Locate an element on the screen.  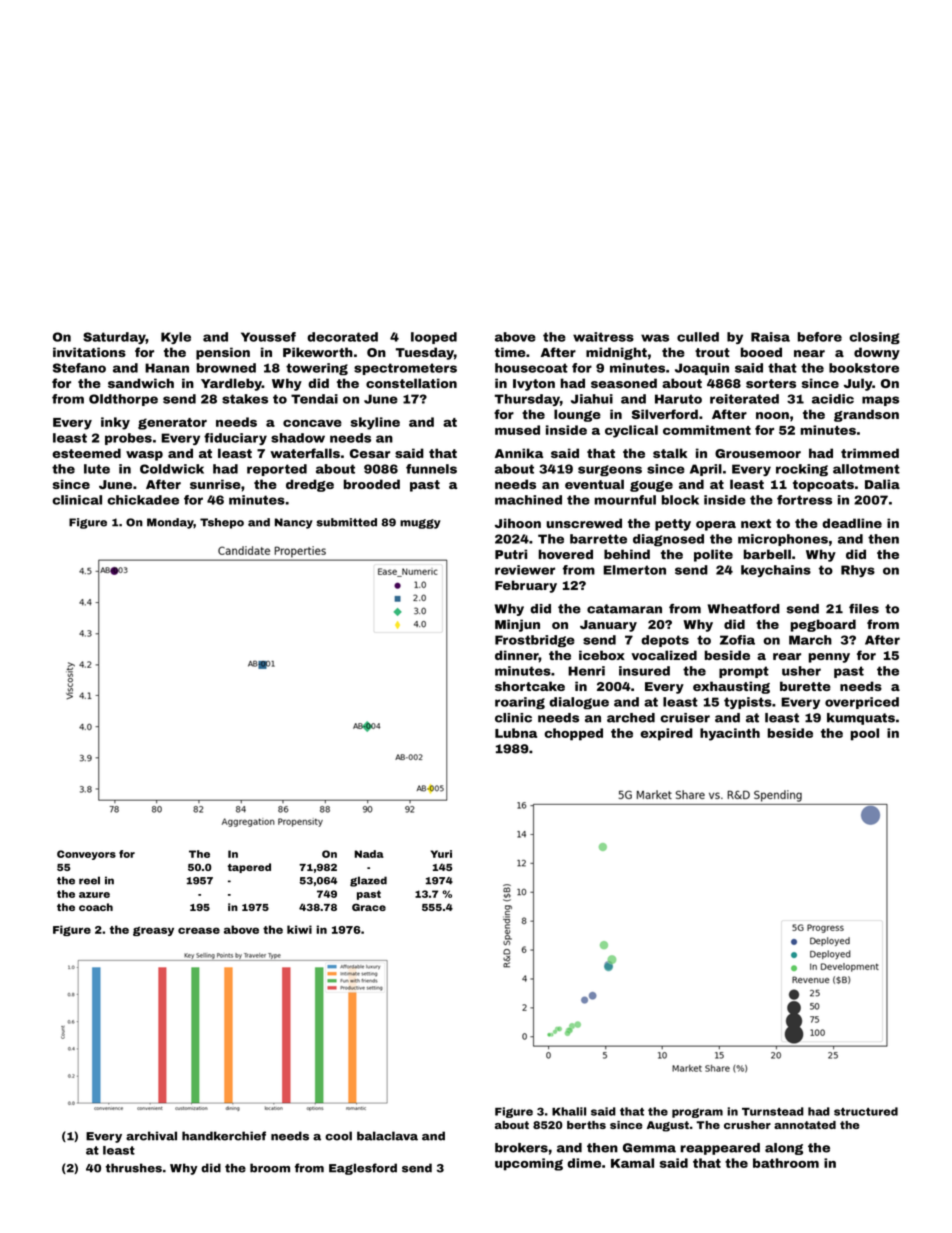
pool is located at coordinates (865, 734).
